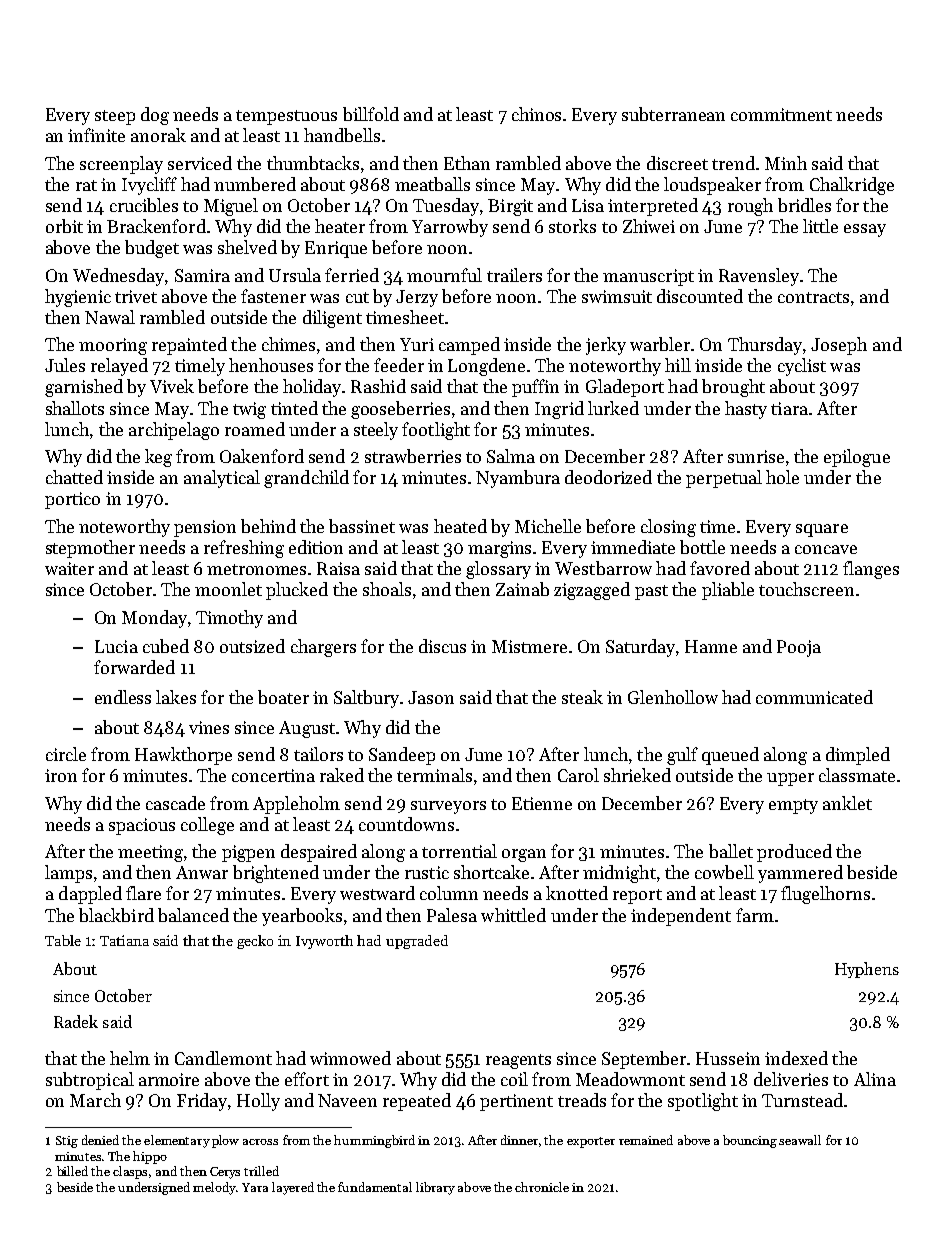 The image size is (952, 1233). I want to click on despaired, so click(319, 853).
